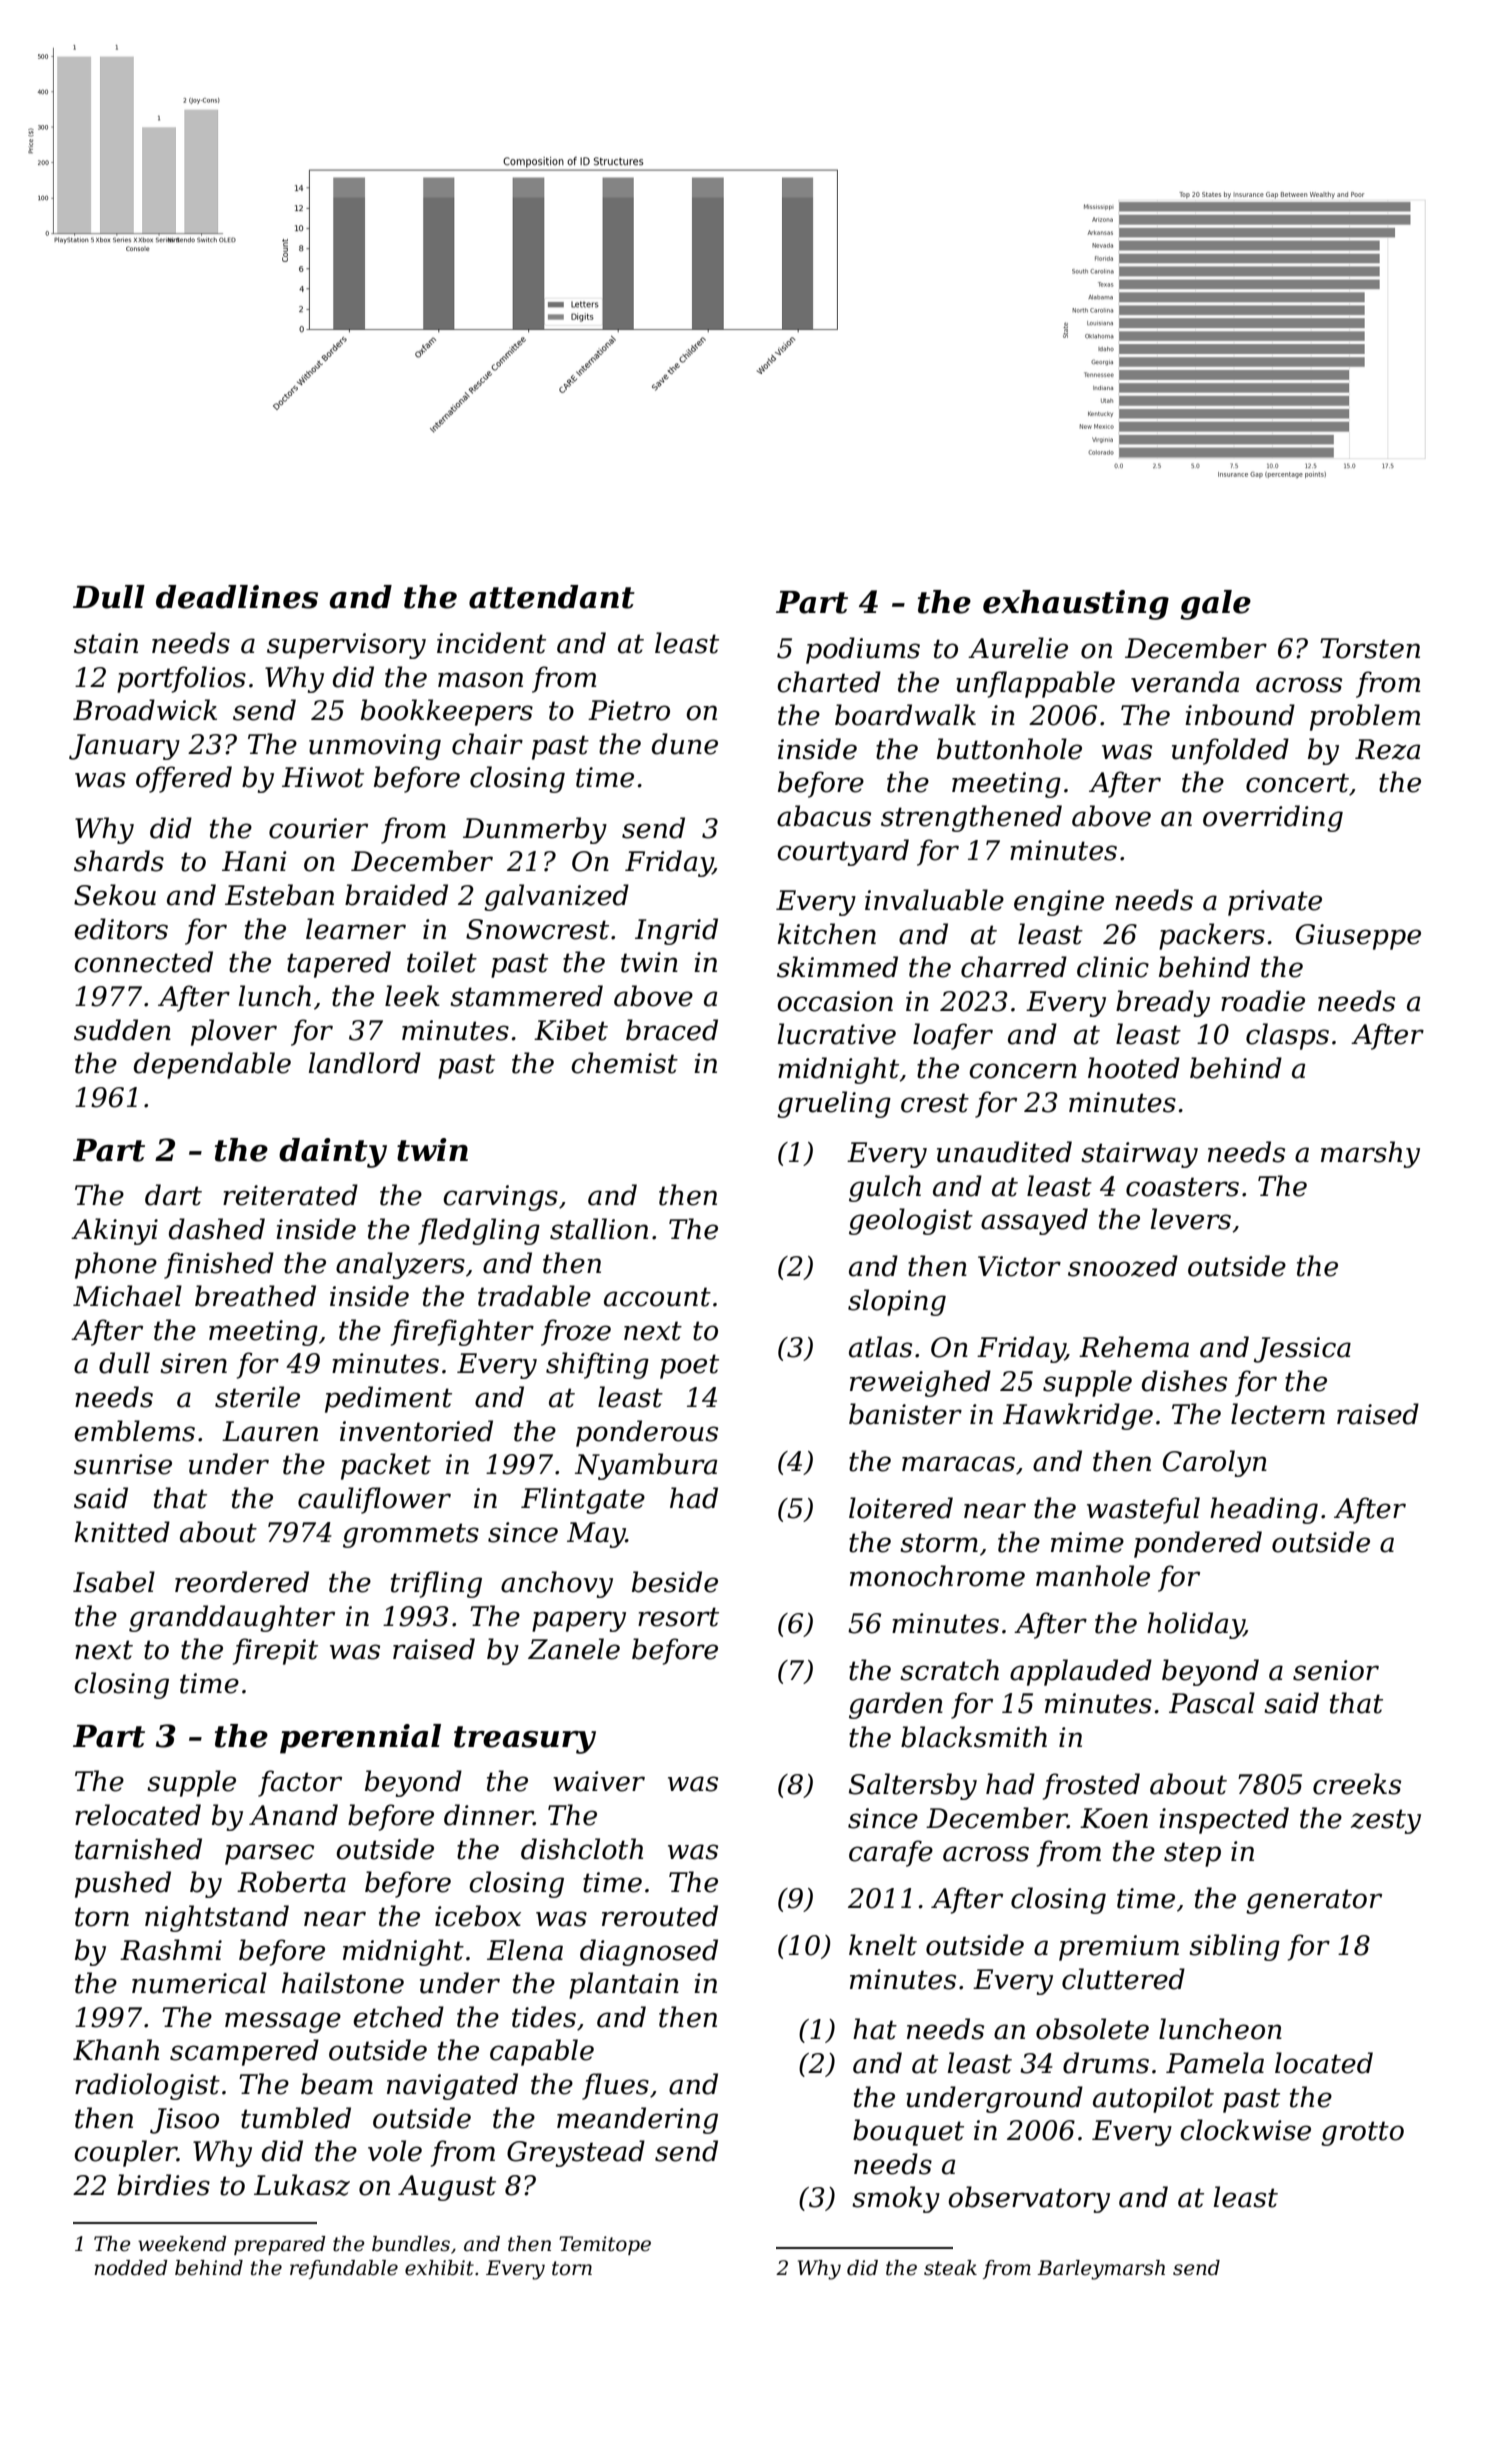 This screenshot has width=1496, height=2464. I want to click on grueling, so click(834, 1104).
